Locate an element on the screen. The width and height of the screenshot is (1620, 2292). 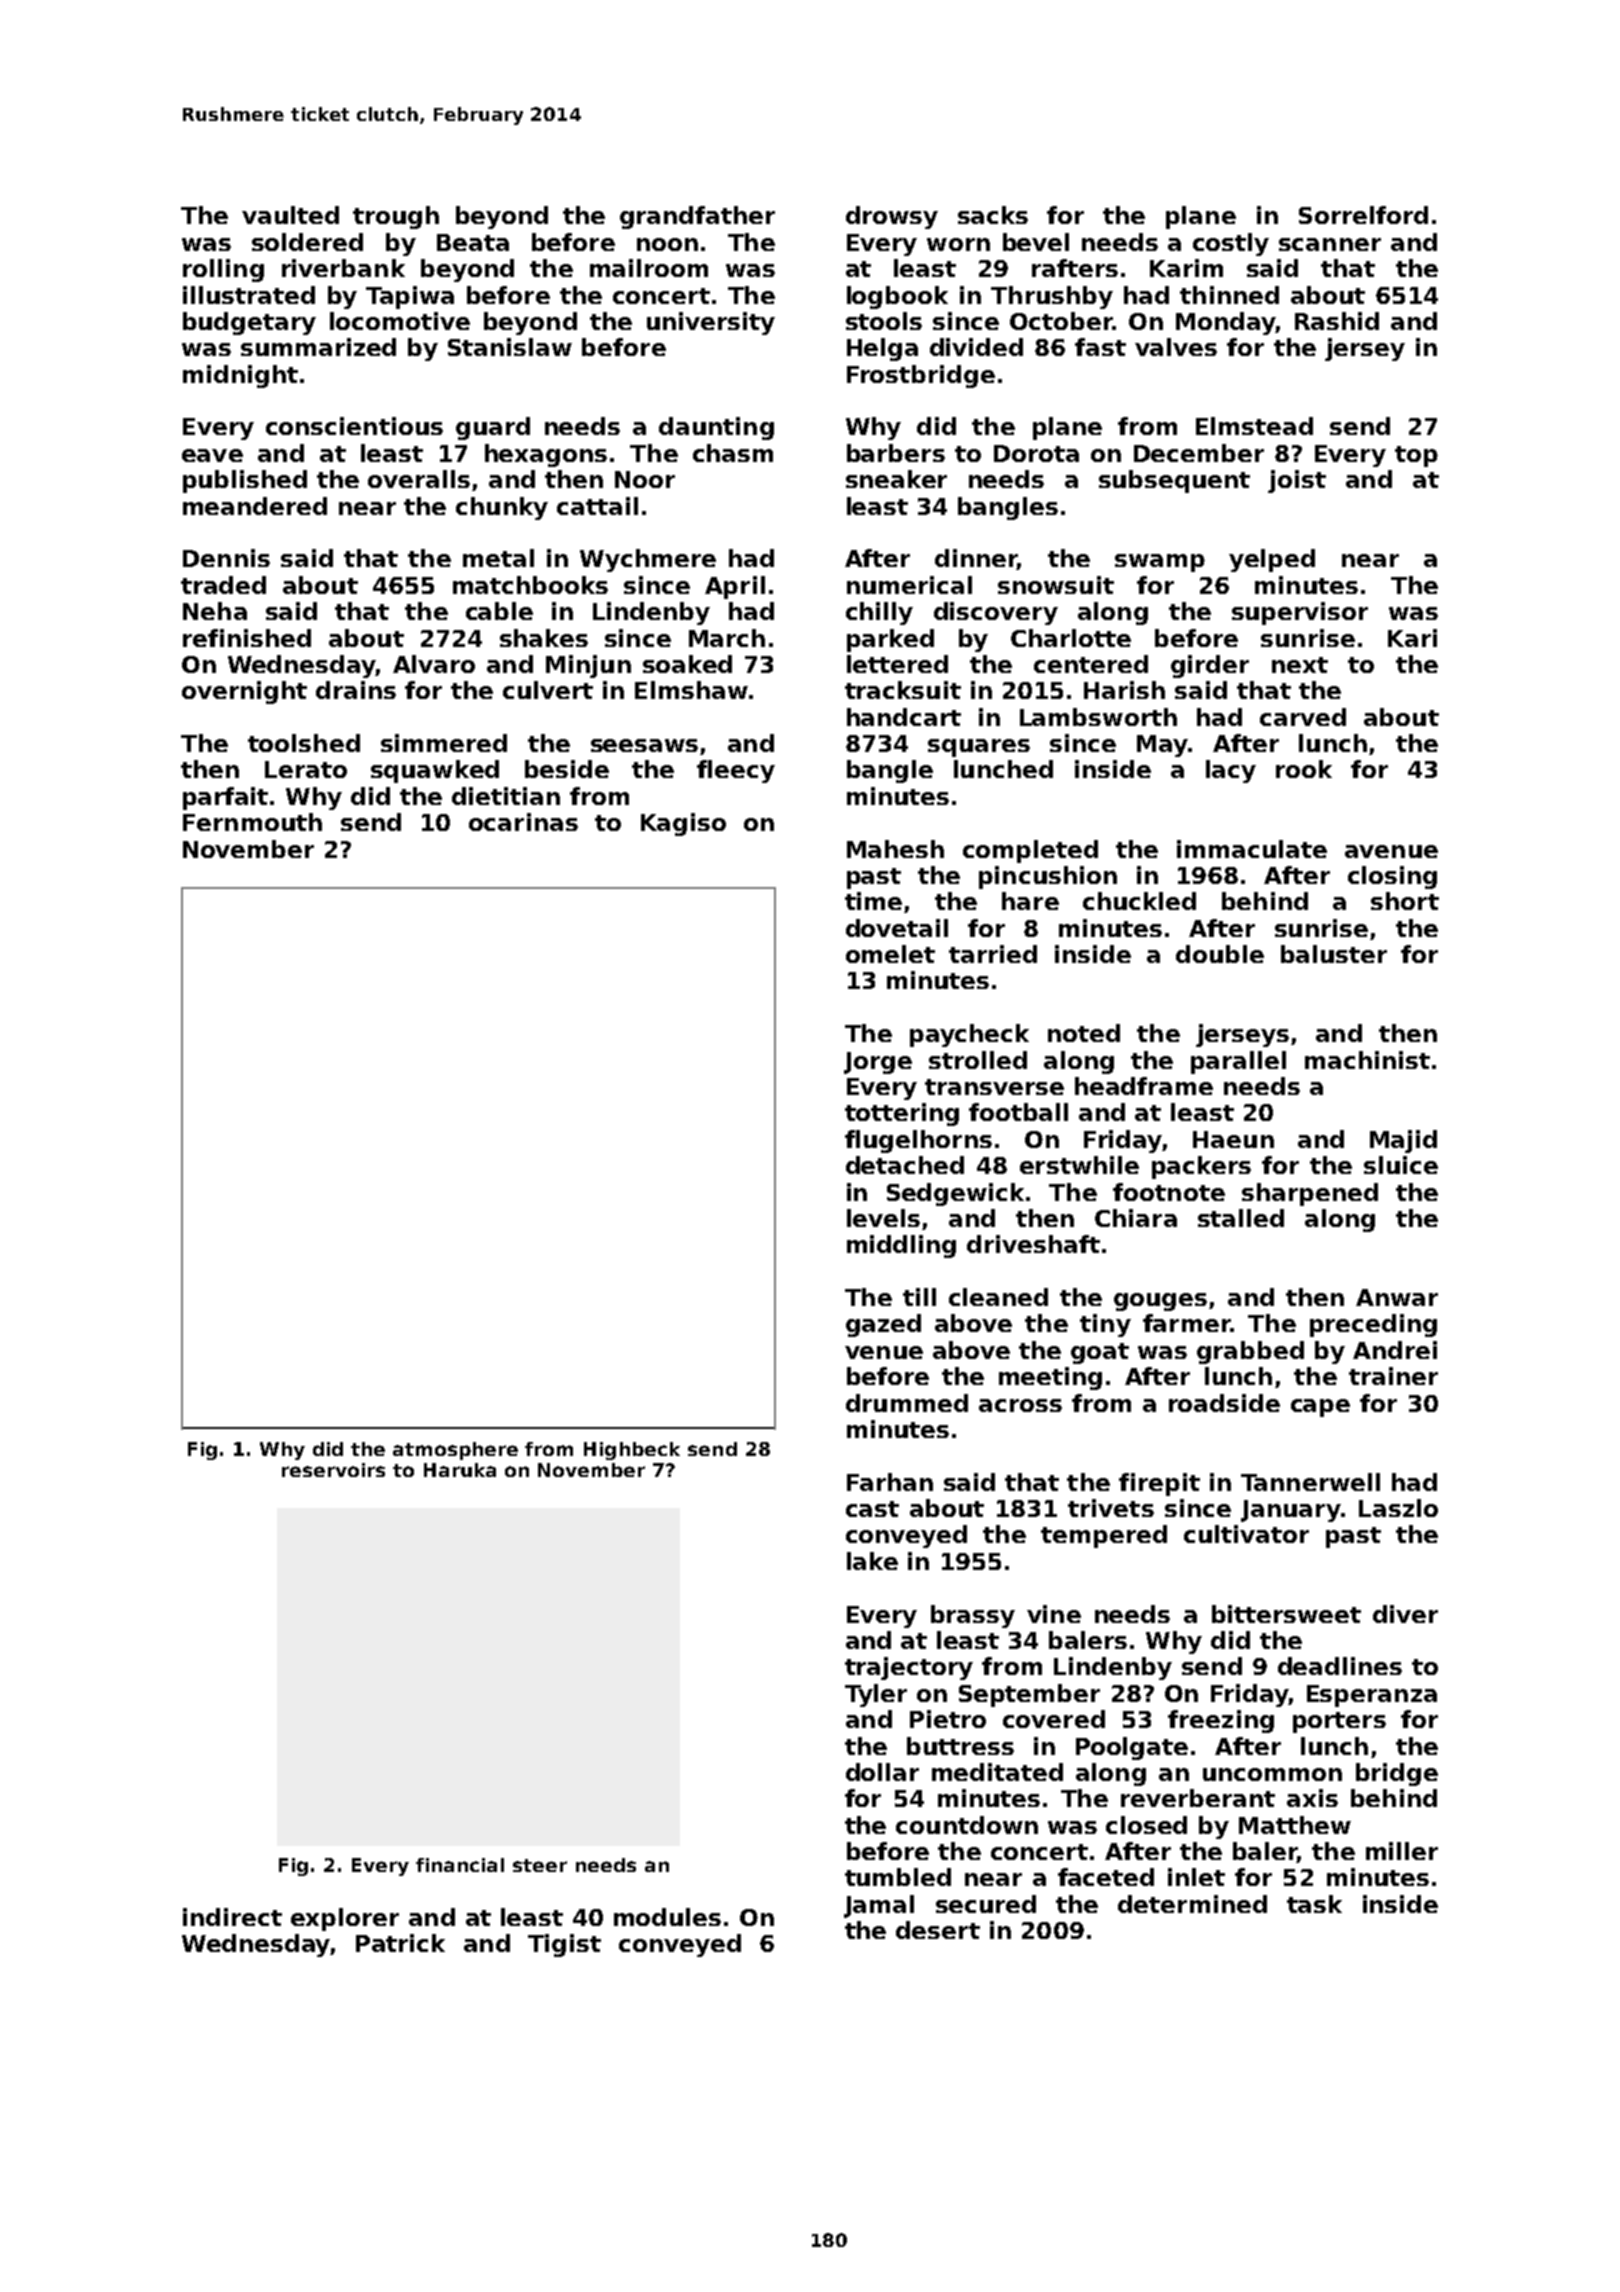
Patrick is located at coordinates (400, 1943).
